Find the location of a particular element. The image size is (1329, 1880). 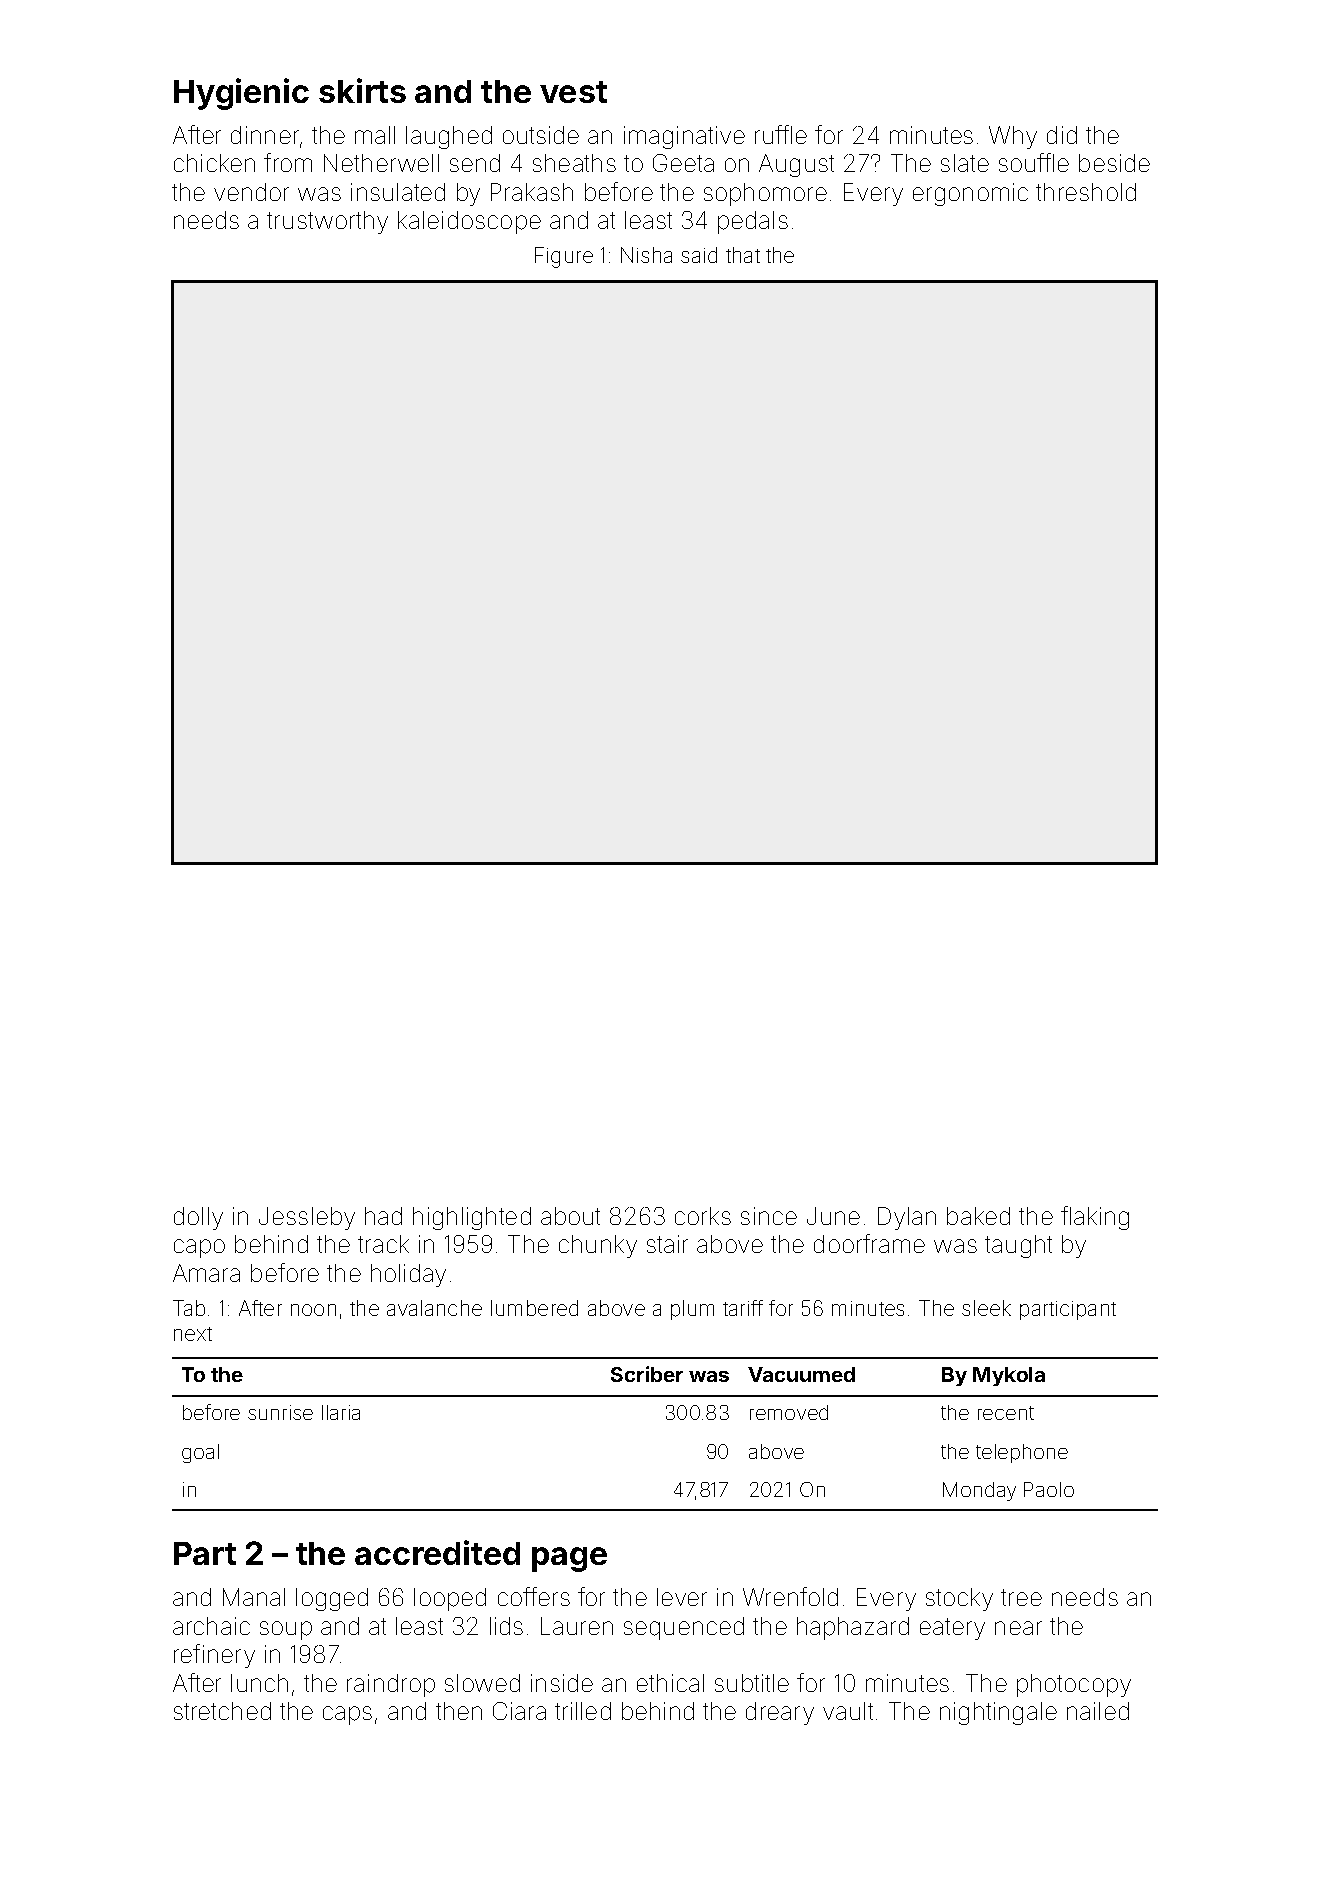

pedals is located at coordinates (753, 222).
